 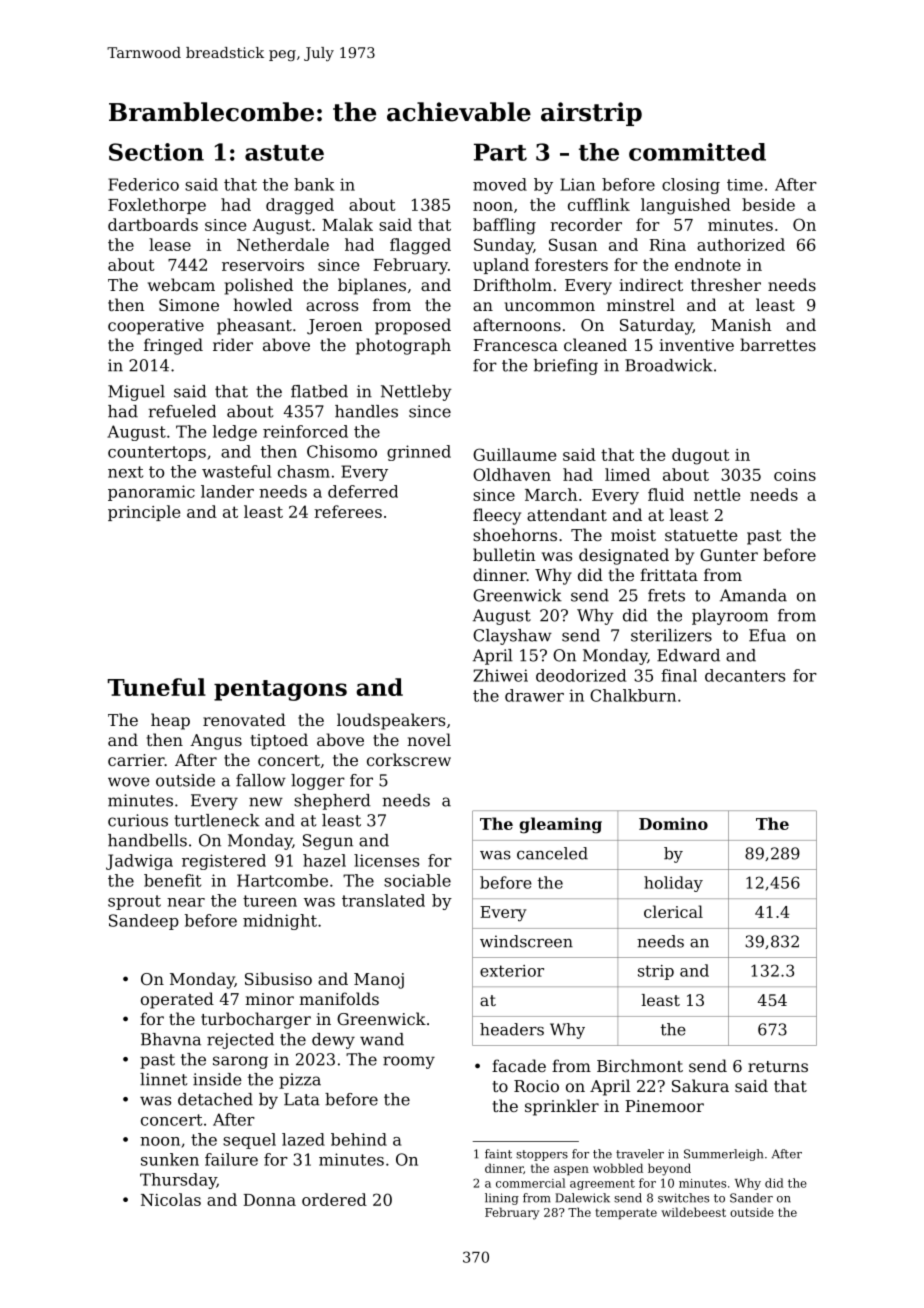 What do you see at coordinates (156, 327) in the image?
I see `cooperative` at bounding box center [156, 327].
